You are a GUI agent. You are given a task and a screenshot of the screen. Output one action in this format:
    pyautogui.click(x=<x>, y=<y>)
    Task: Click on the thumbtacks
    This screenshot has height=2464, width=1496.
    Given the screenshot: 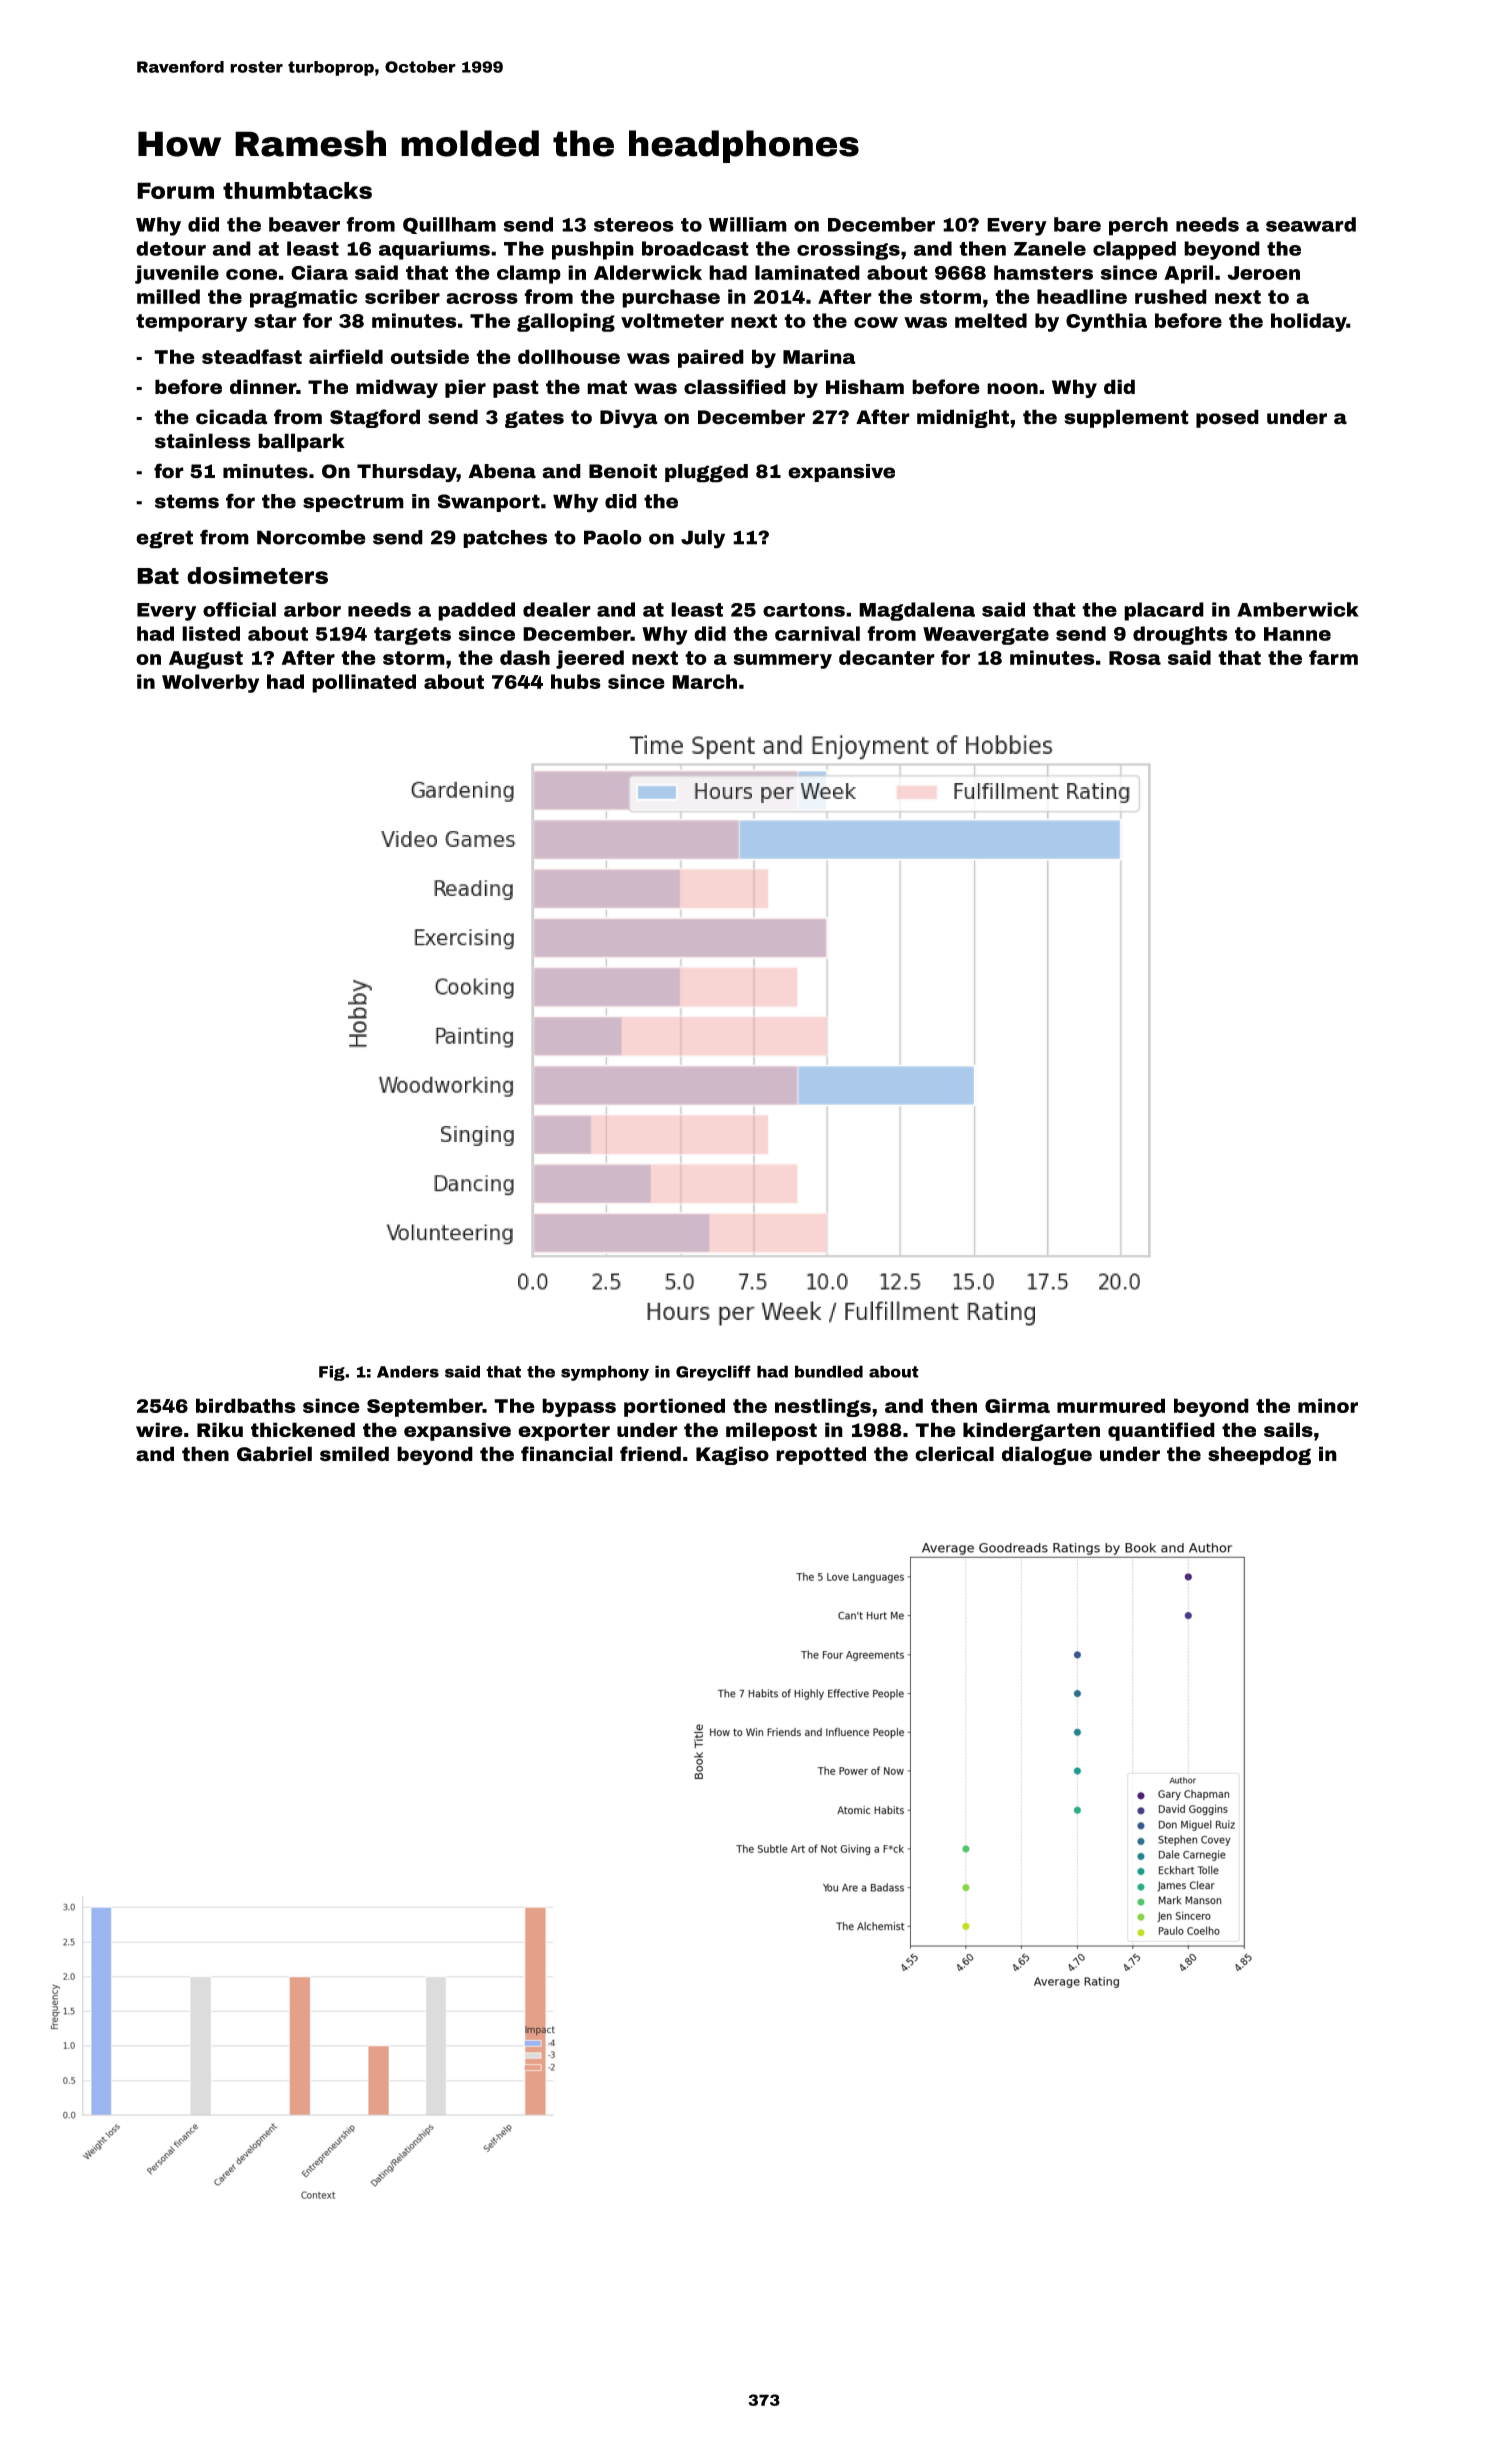 What is the action you would take?
    pyautogui.click(x=297, y=190)
